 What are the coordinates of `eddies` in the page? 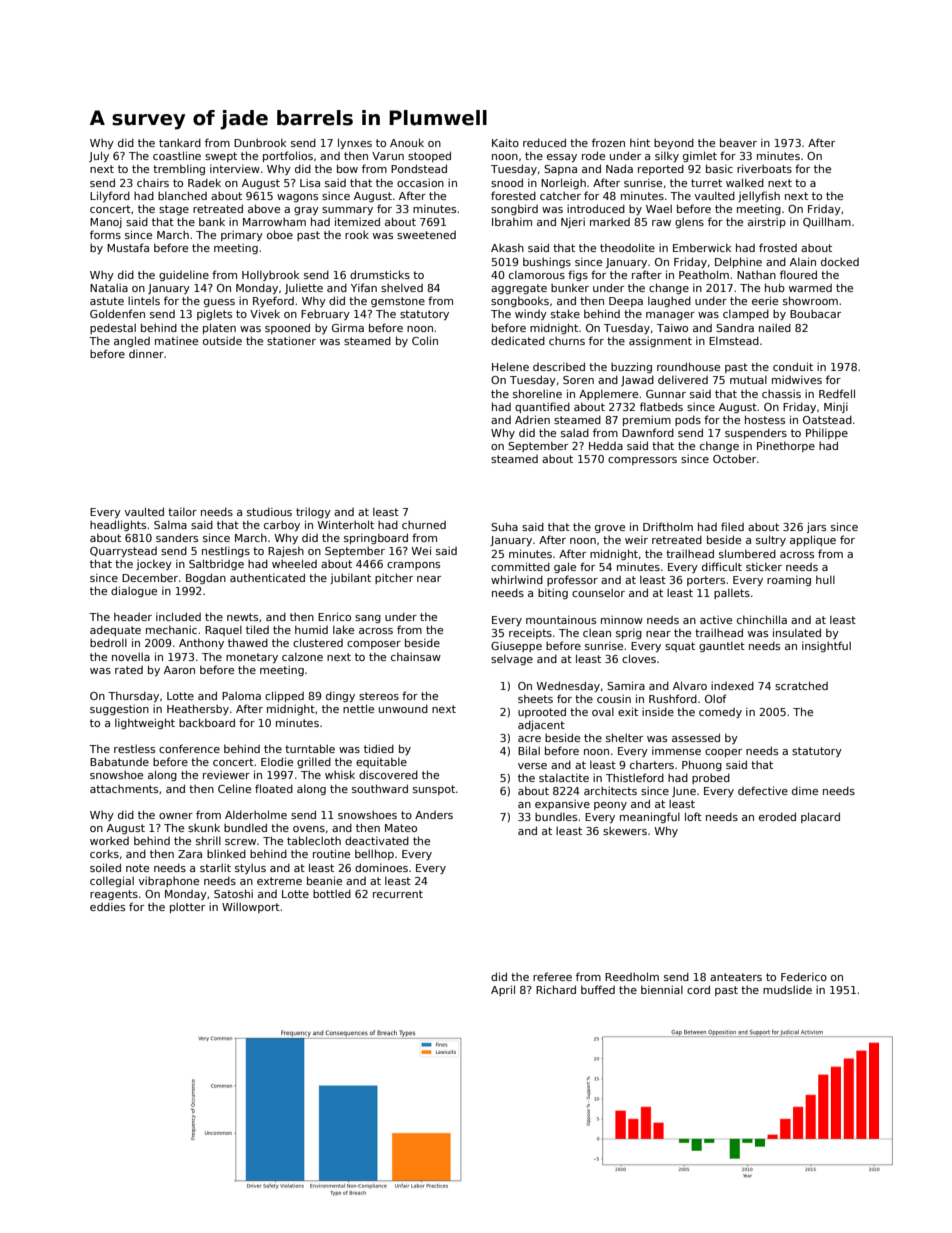 It's located at (107, 906).
